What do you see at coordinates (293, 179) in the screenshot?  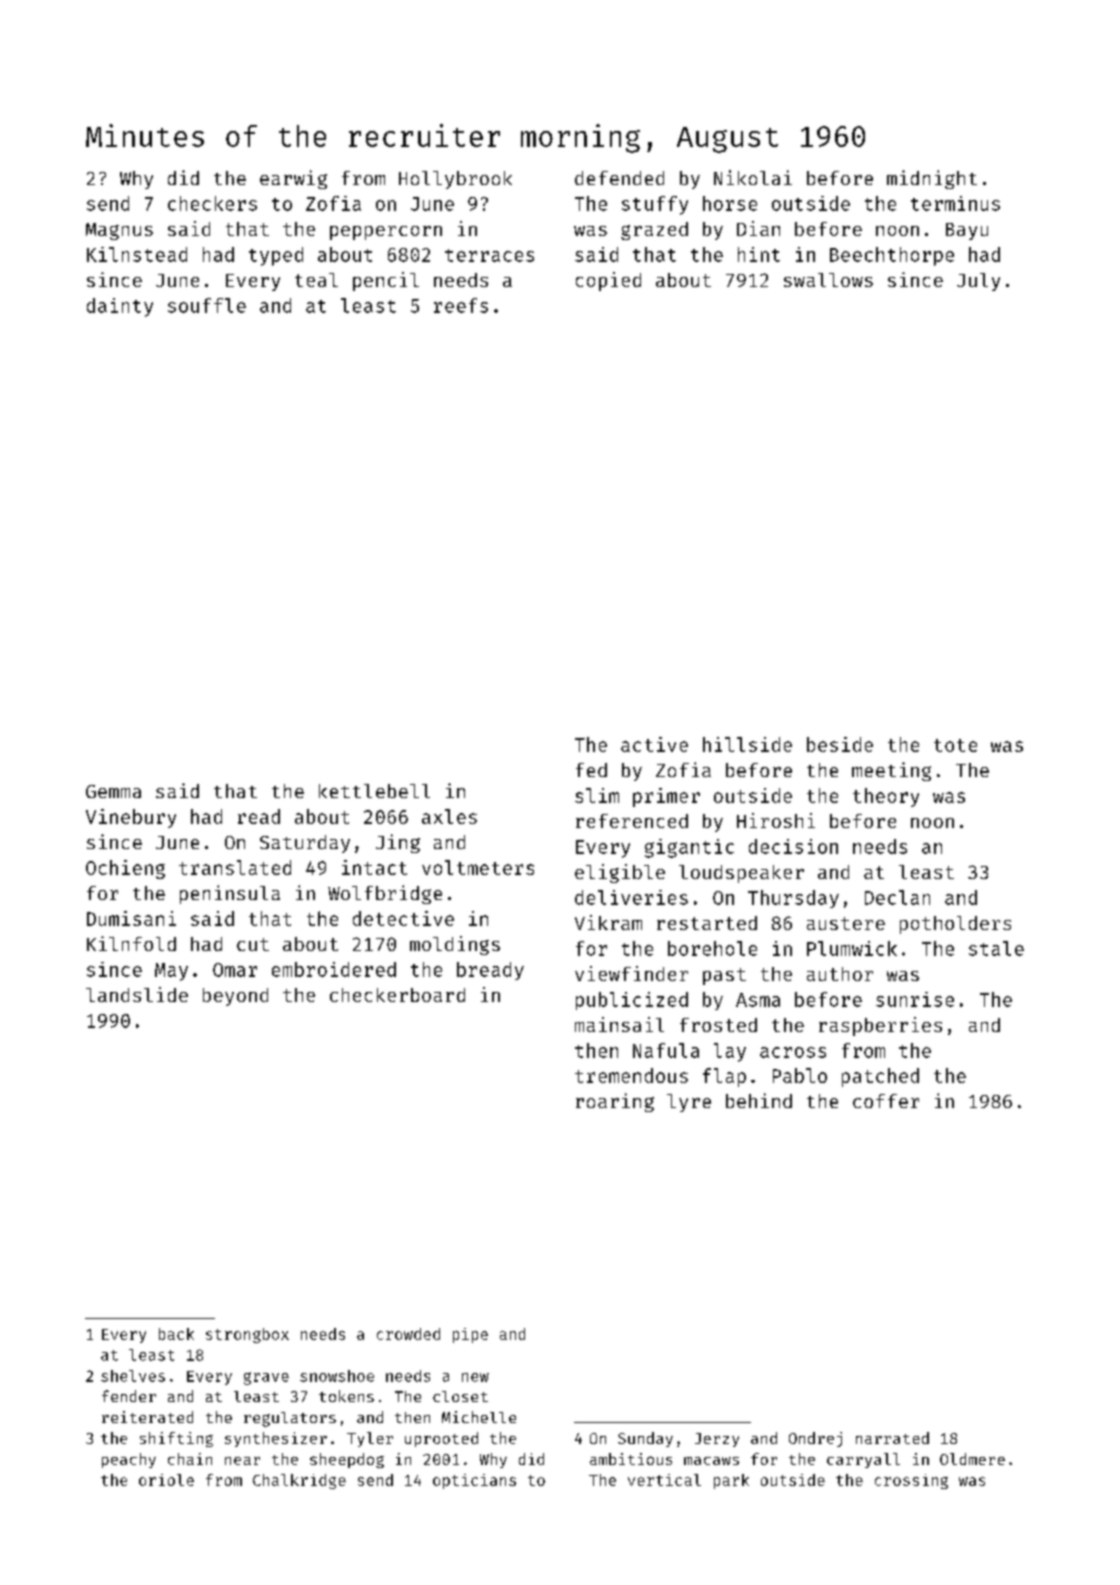 I see `earwig` at bounding box center [293, 179].
